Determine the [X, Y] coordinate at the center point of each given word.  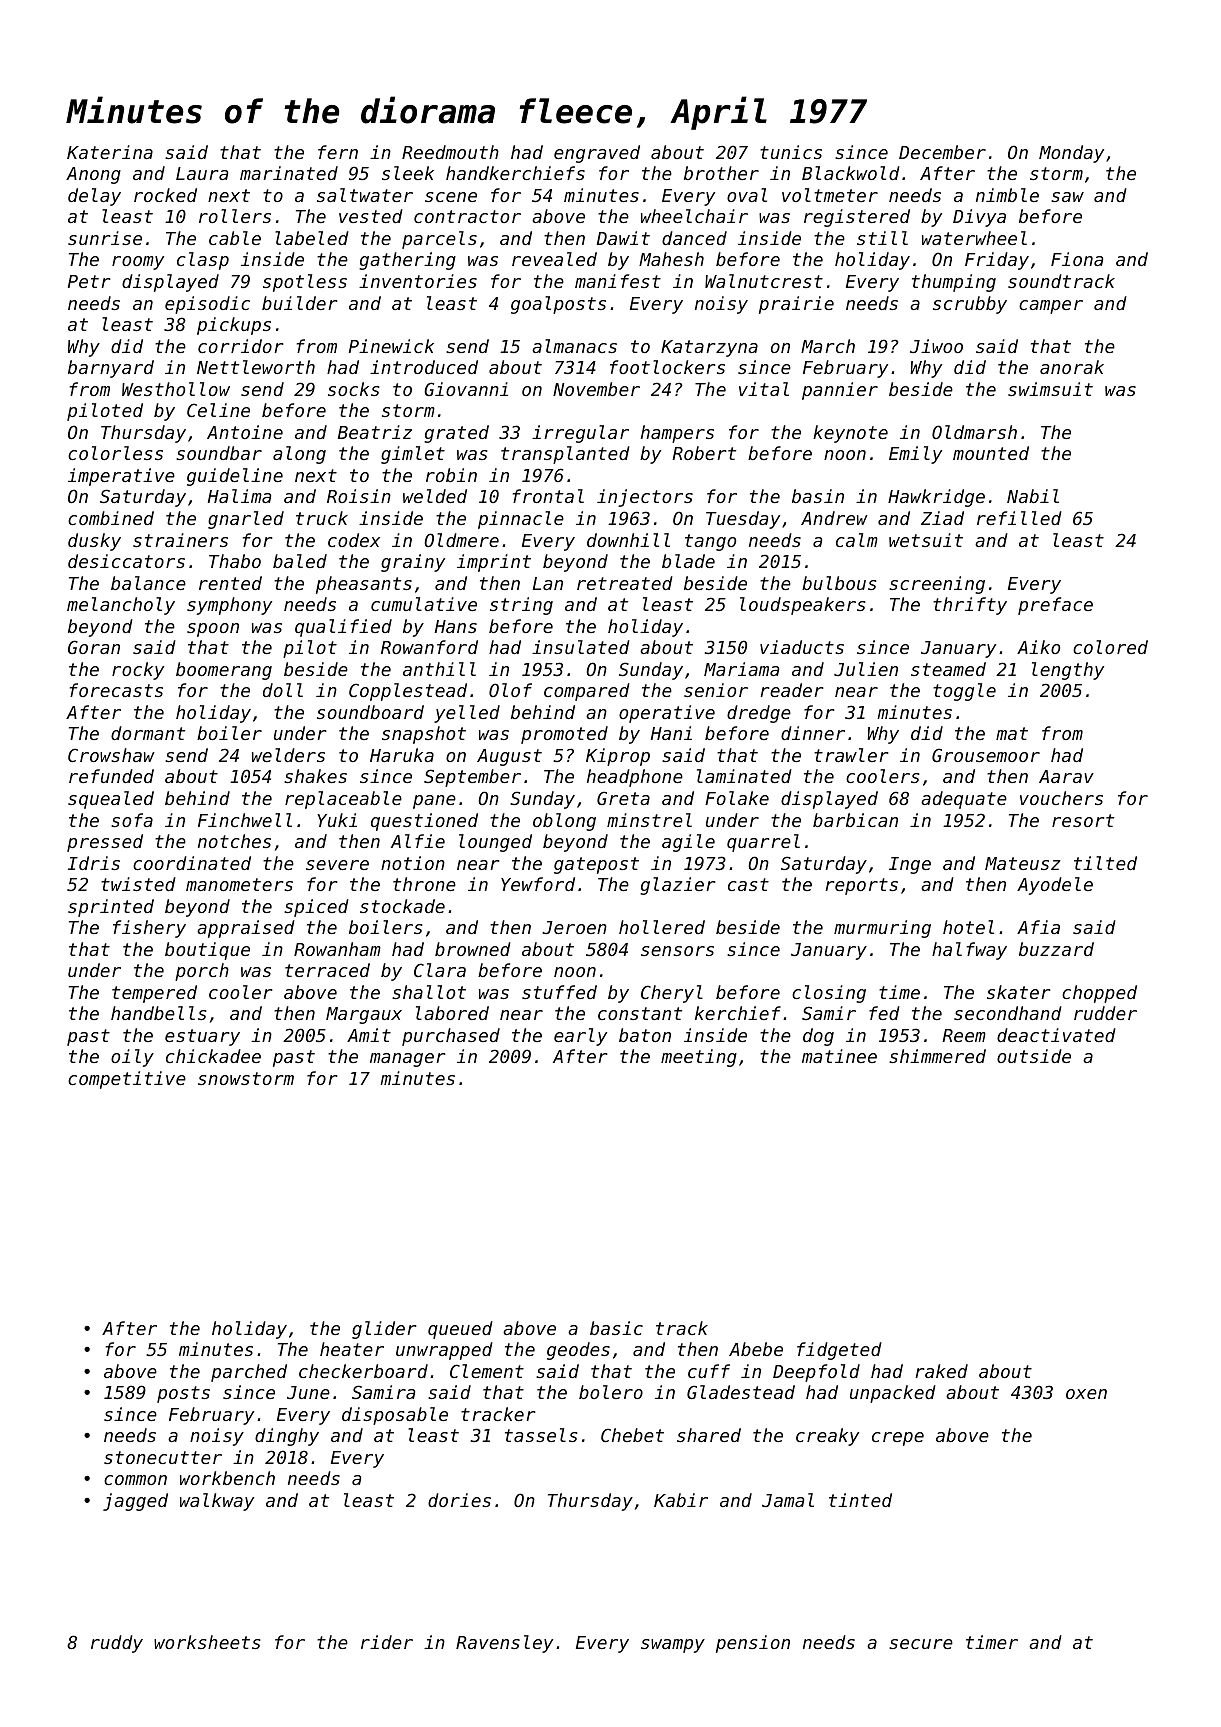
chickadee [213, 1056]
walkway [217, 1502]
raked [942, 1371]
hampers [677, 434]
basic [616, 1328]
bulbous [839, 583]
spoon [213, 630]
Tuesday [743, 520]
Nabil [1033, 496]
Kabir [681, 1500]
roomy [138, 263]
